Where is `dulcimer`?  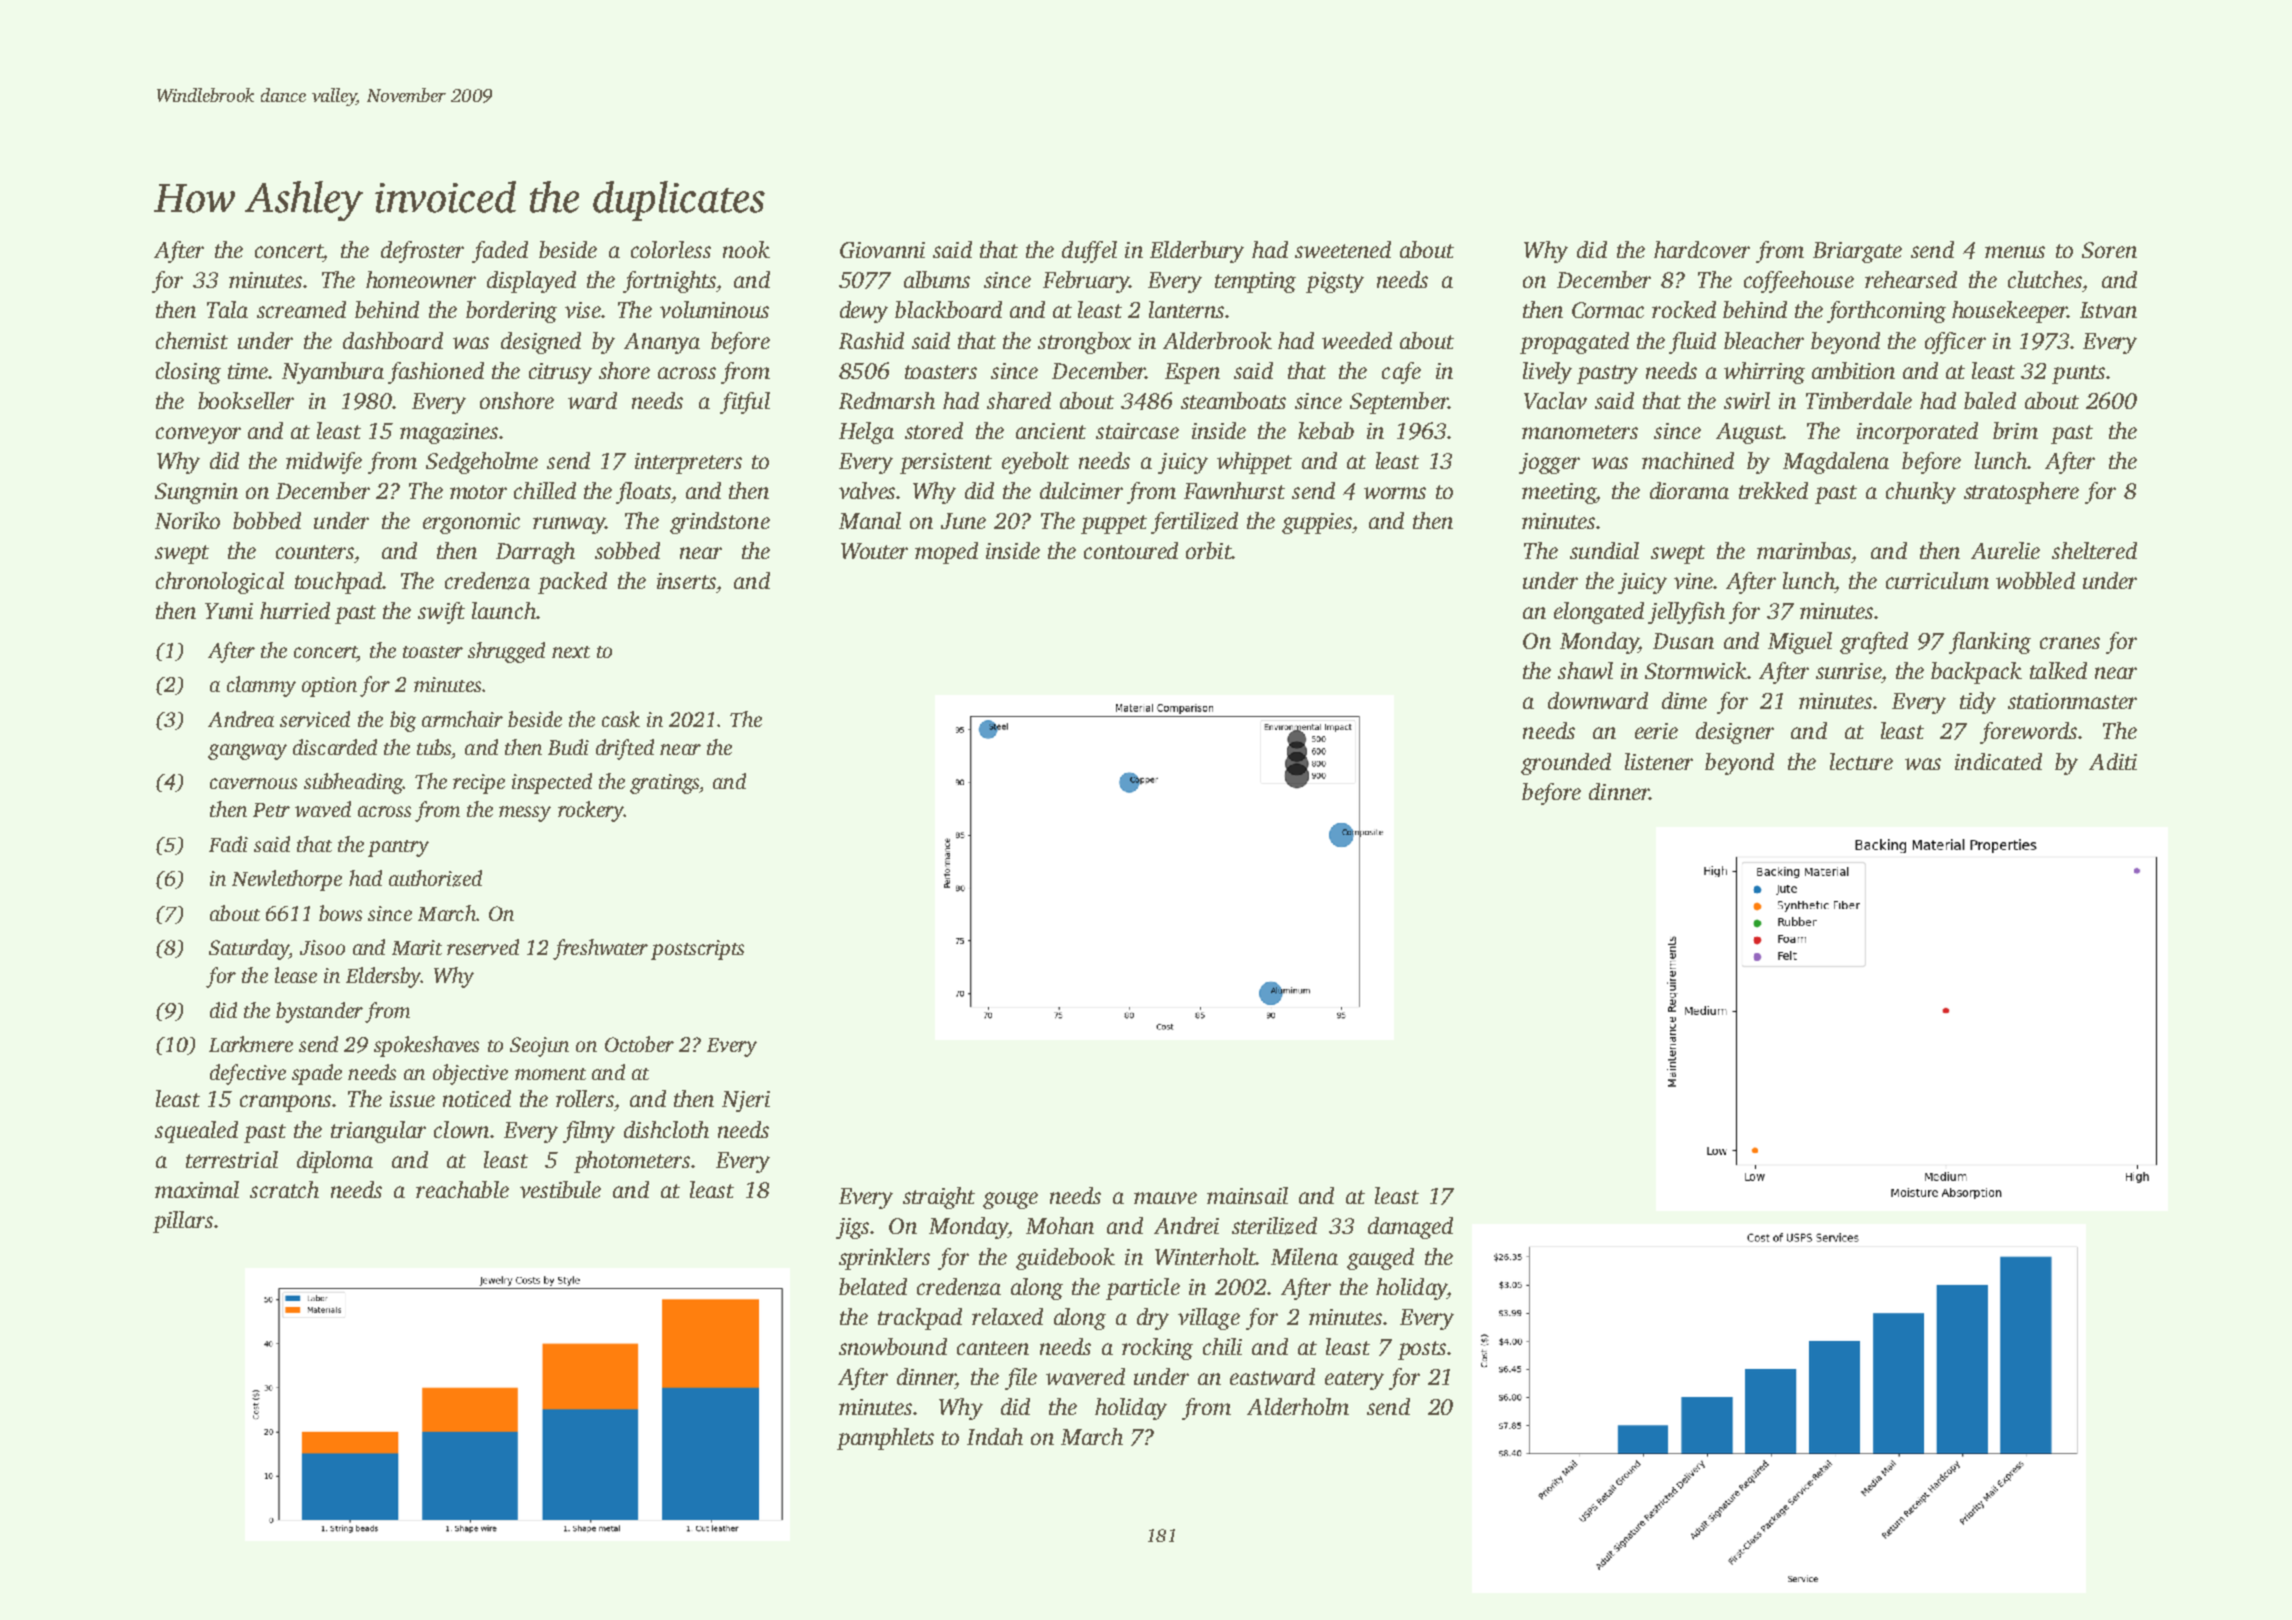
dulcimer is located at coordinates (1081, 490).
